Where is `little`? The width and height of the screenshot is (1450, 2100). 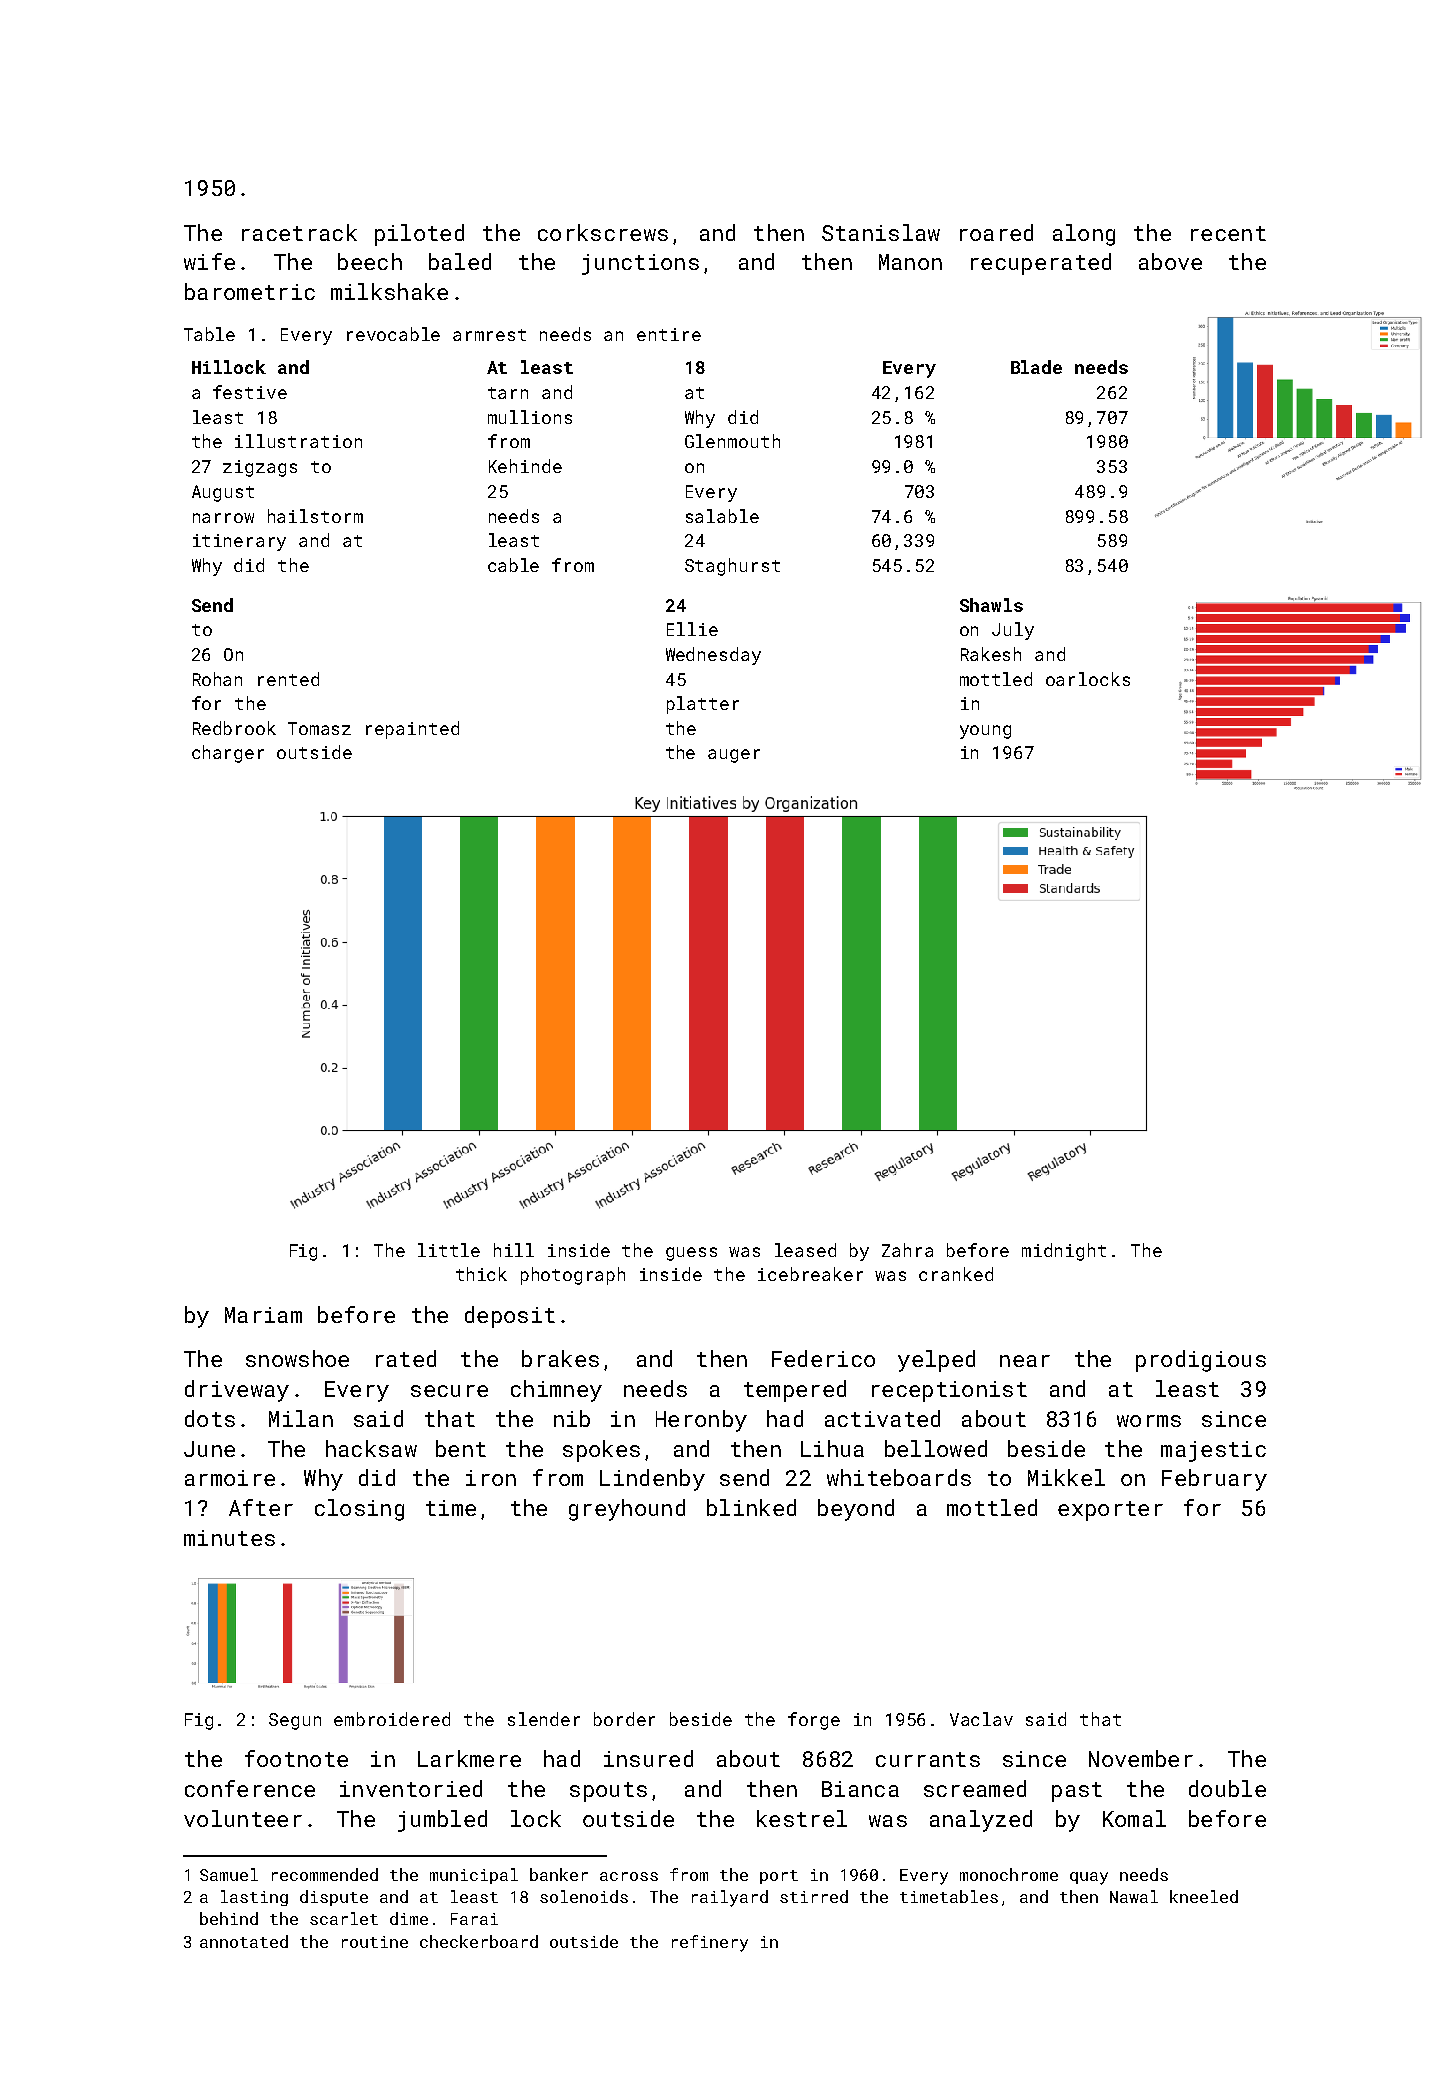
little is located at coordinates (449, 1250).
